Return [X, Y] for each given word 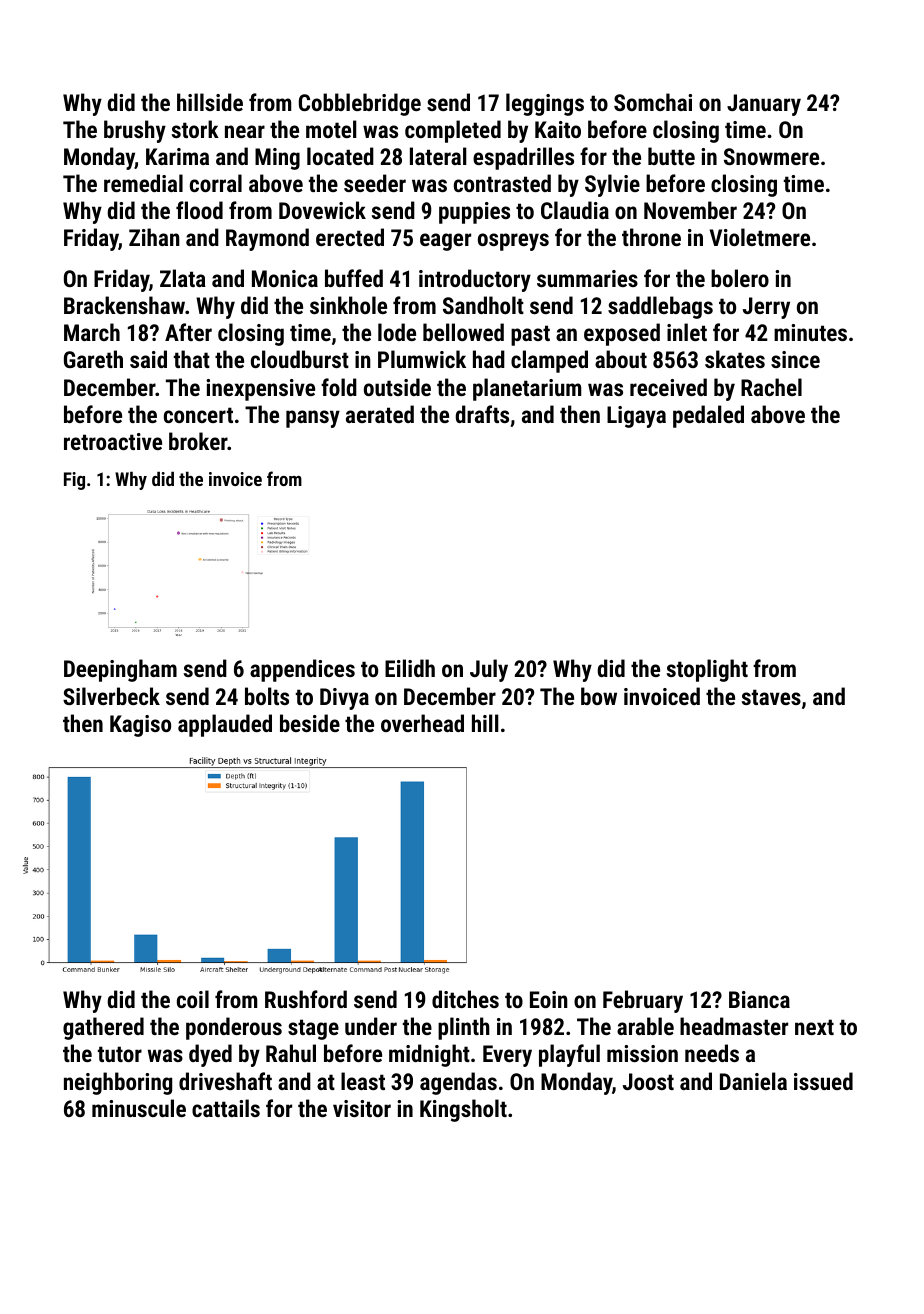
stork [195, 129]
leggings [545, 104]
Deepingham [120, 670]
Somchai [653, 102]
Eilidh [410, 668]
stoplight [707, 670]
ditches [465, 999]
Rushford [306, 999]
